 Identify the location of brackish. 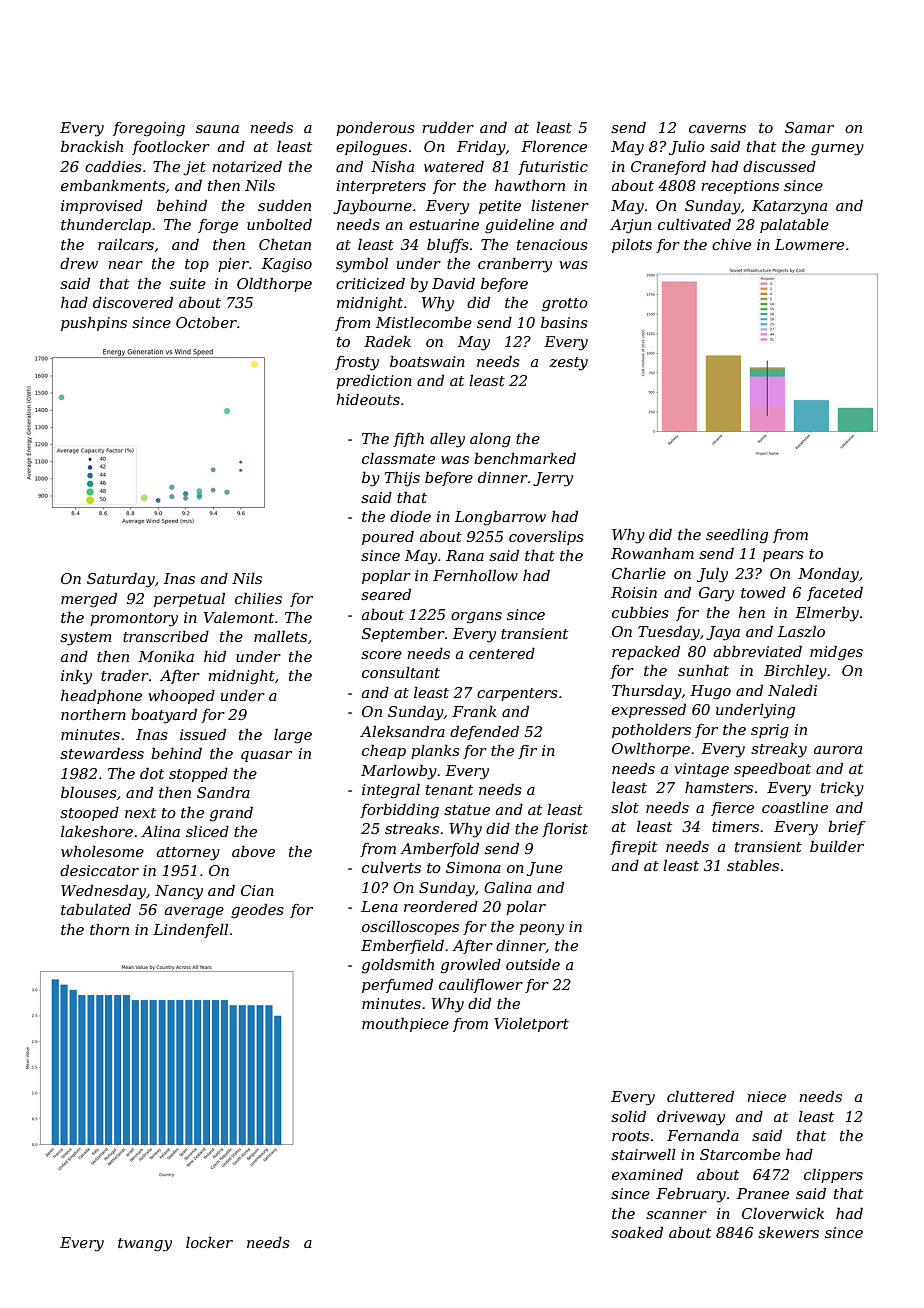
(92, 146).
